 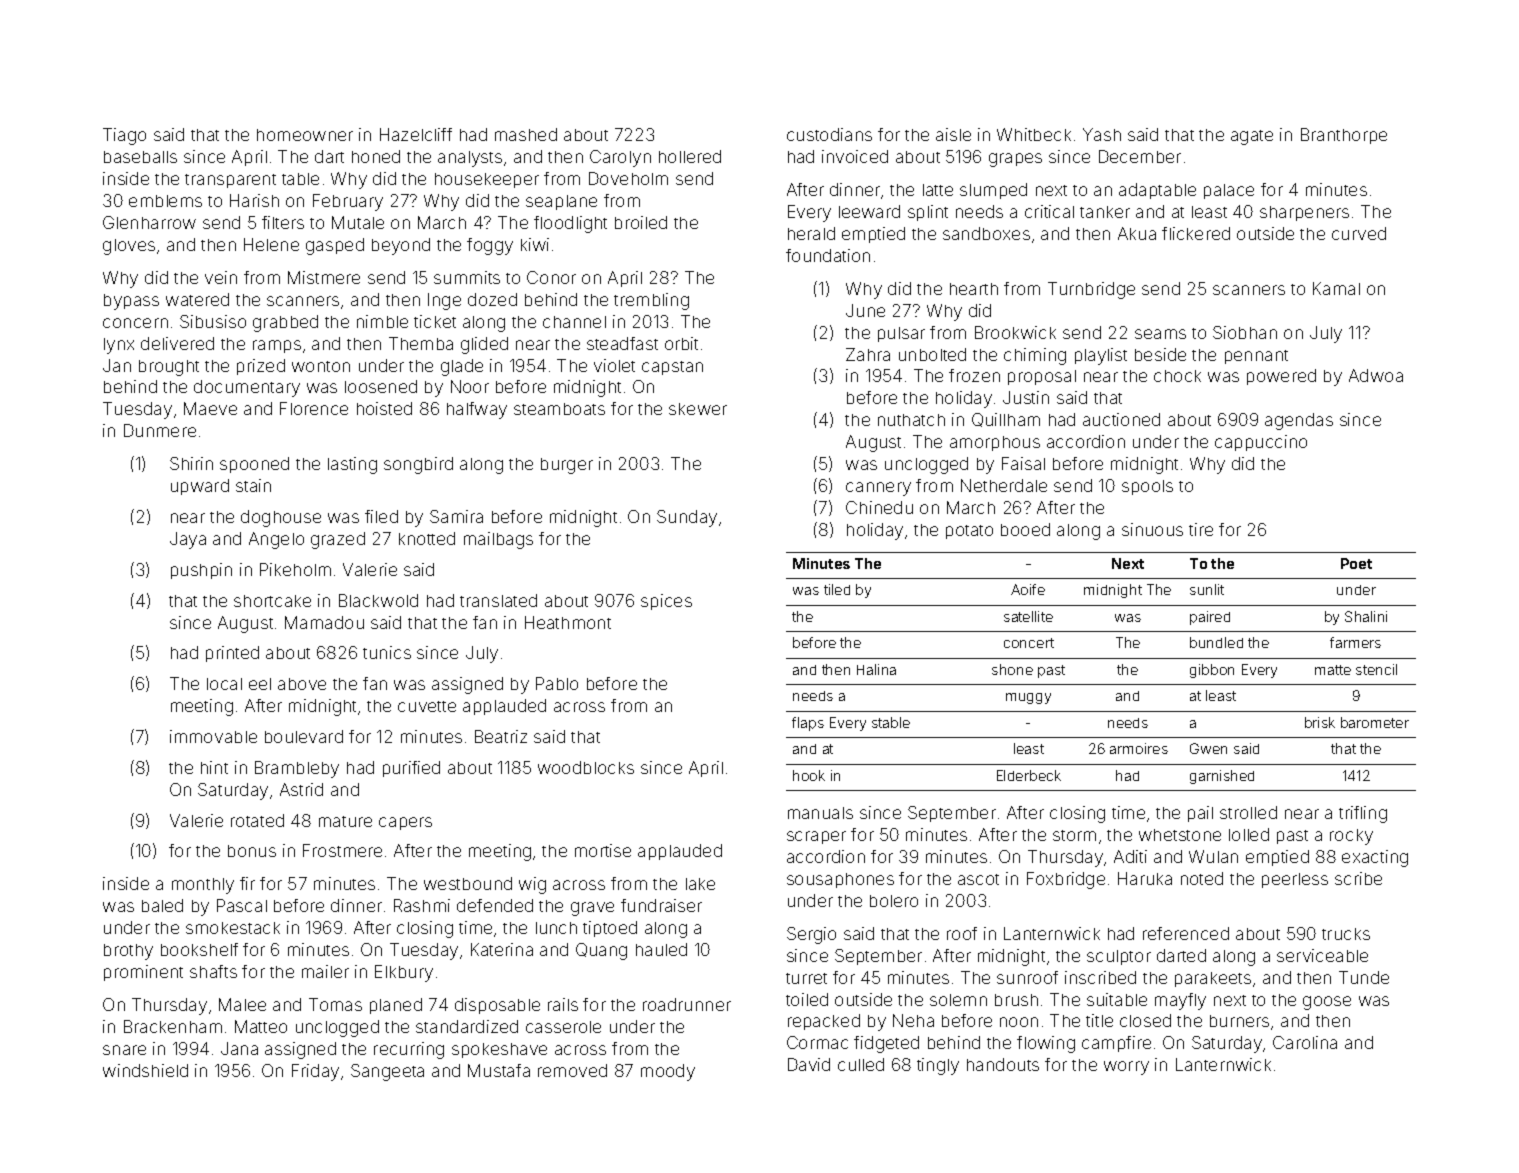 I want to click on Blackwold, so click(x=378, y=600).
